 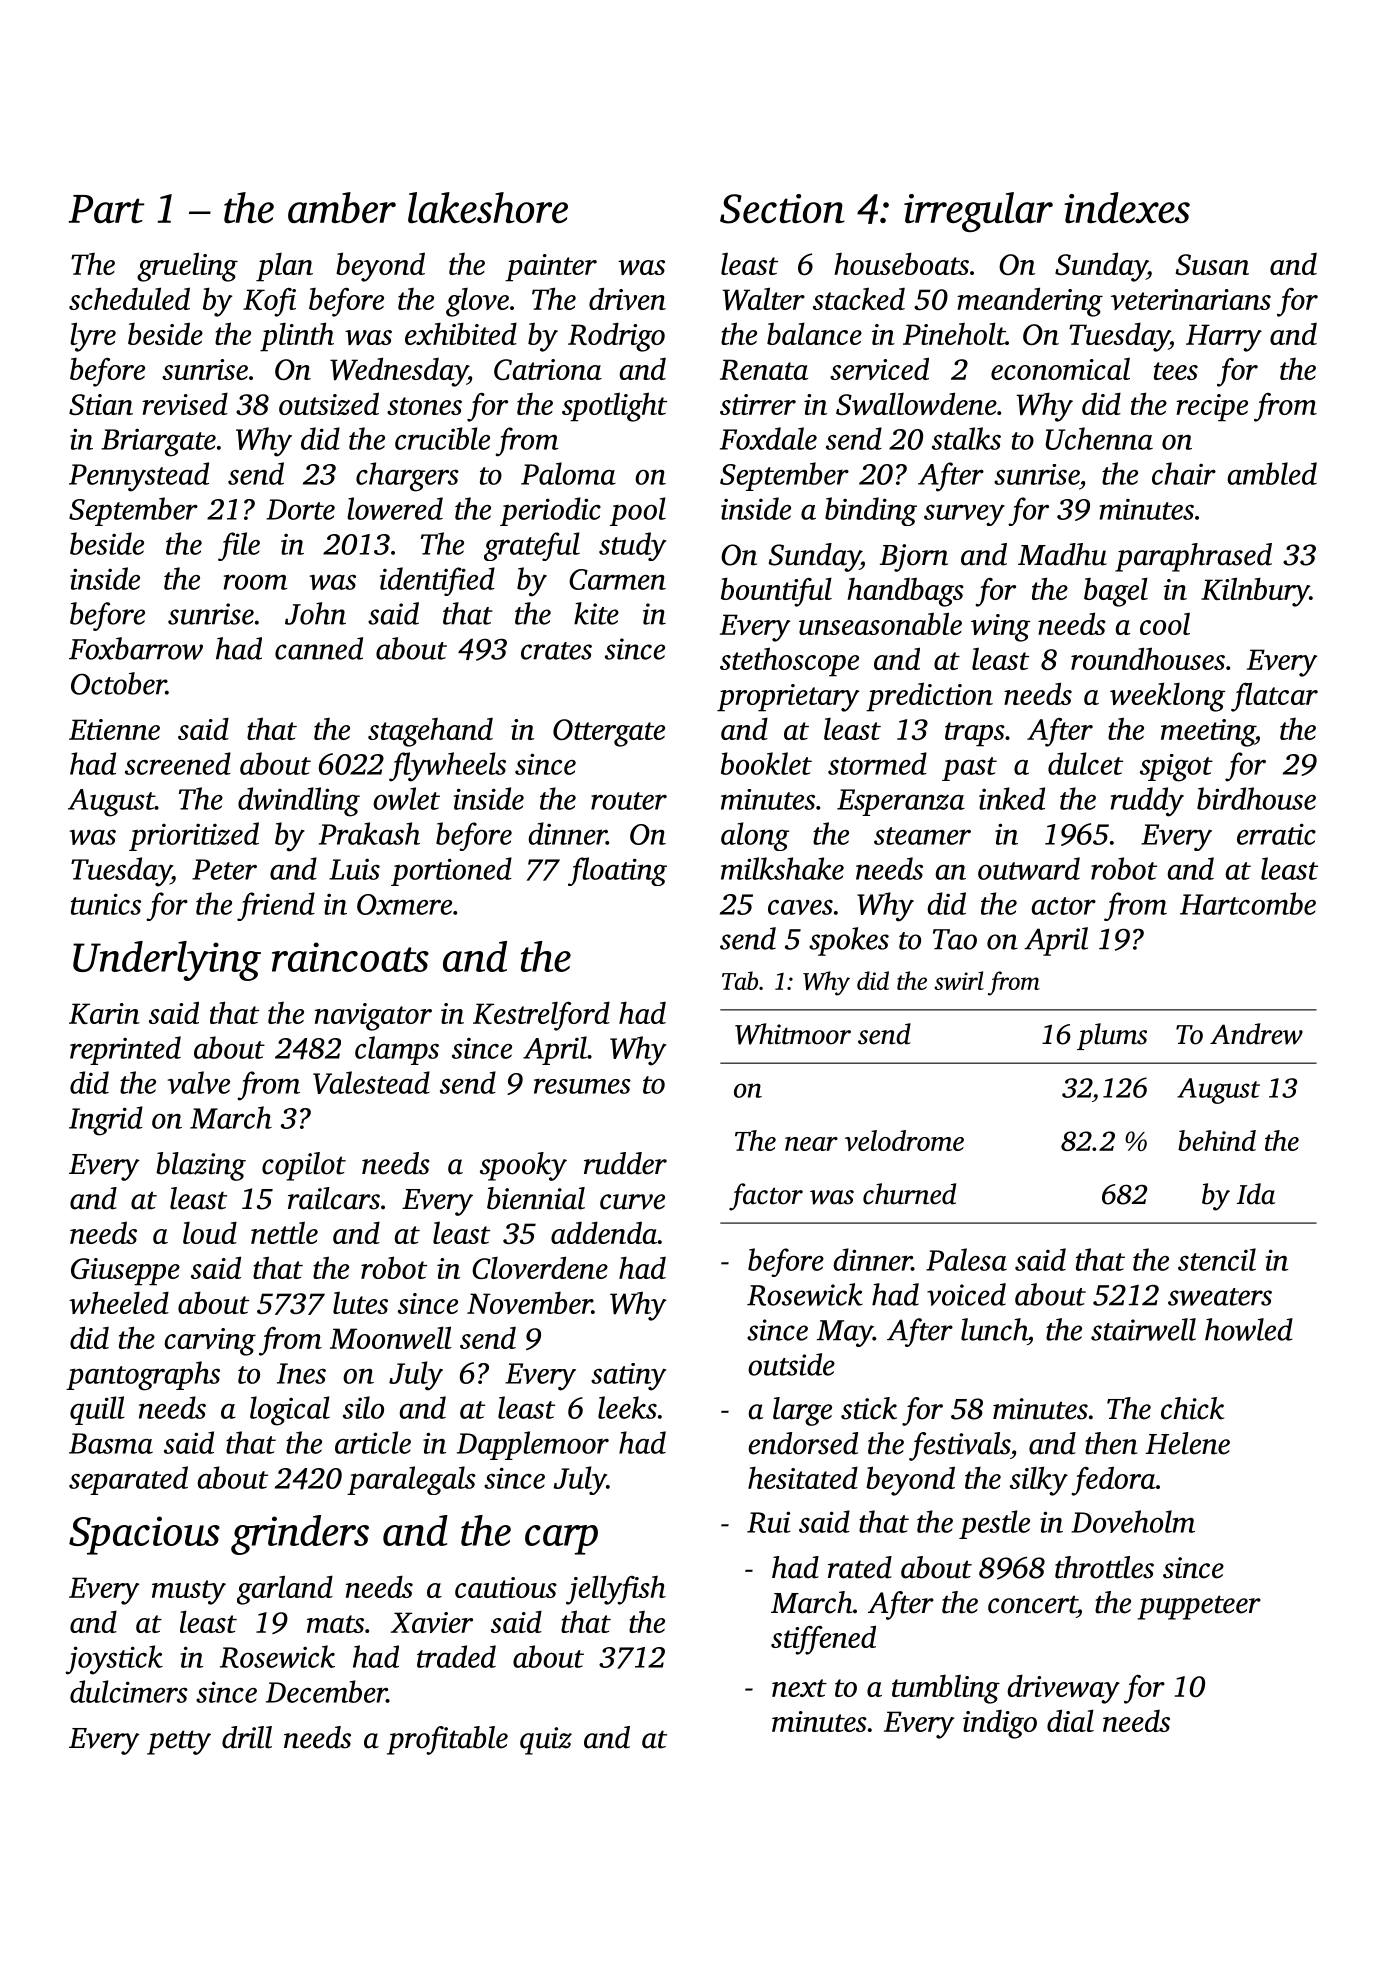 What do you see at coordinates (609, 733) in the image?
I see `Ottergate` at bounding box center [609, 733].
